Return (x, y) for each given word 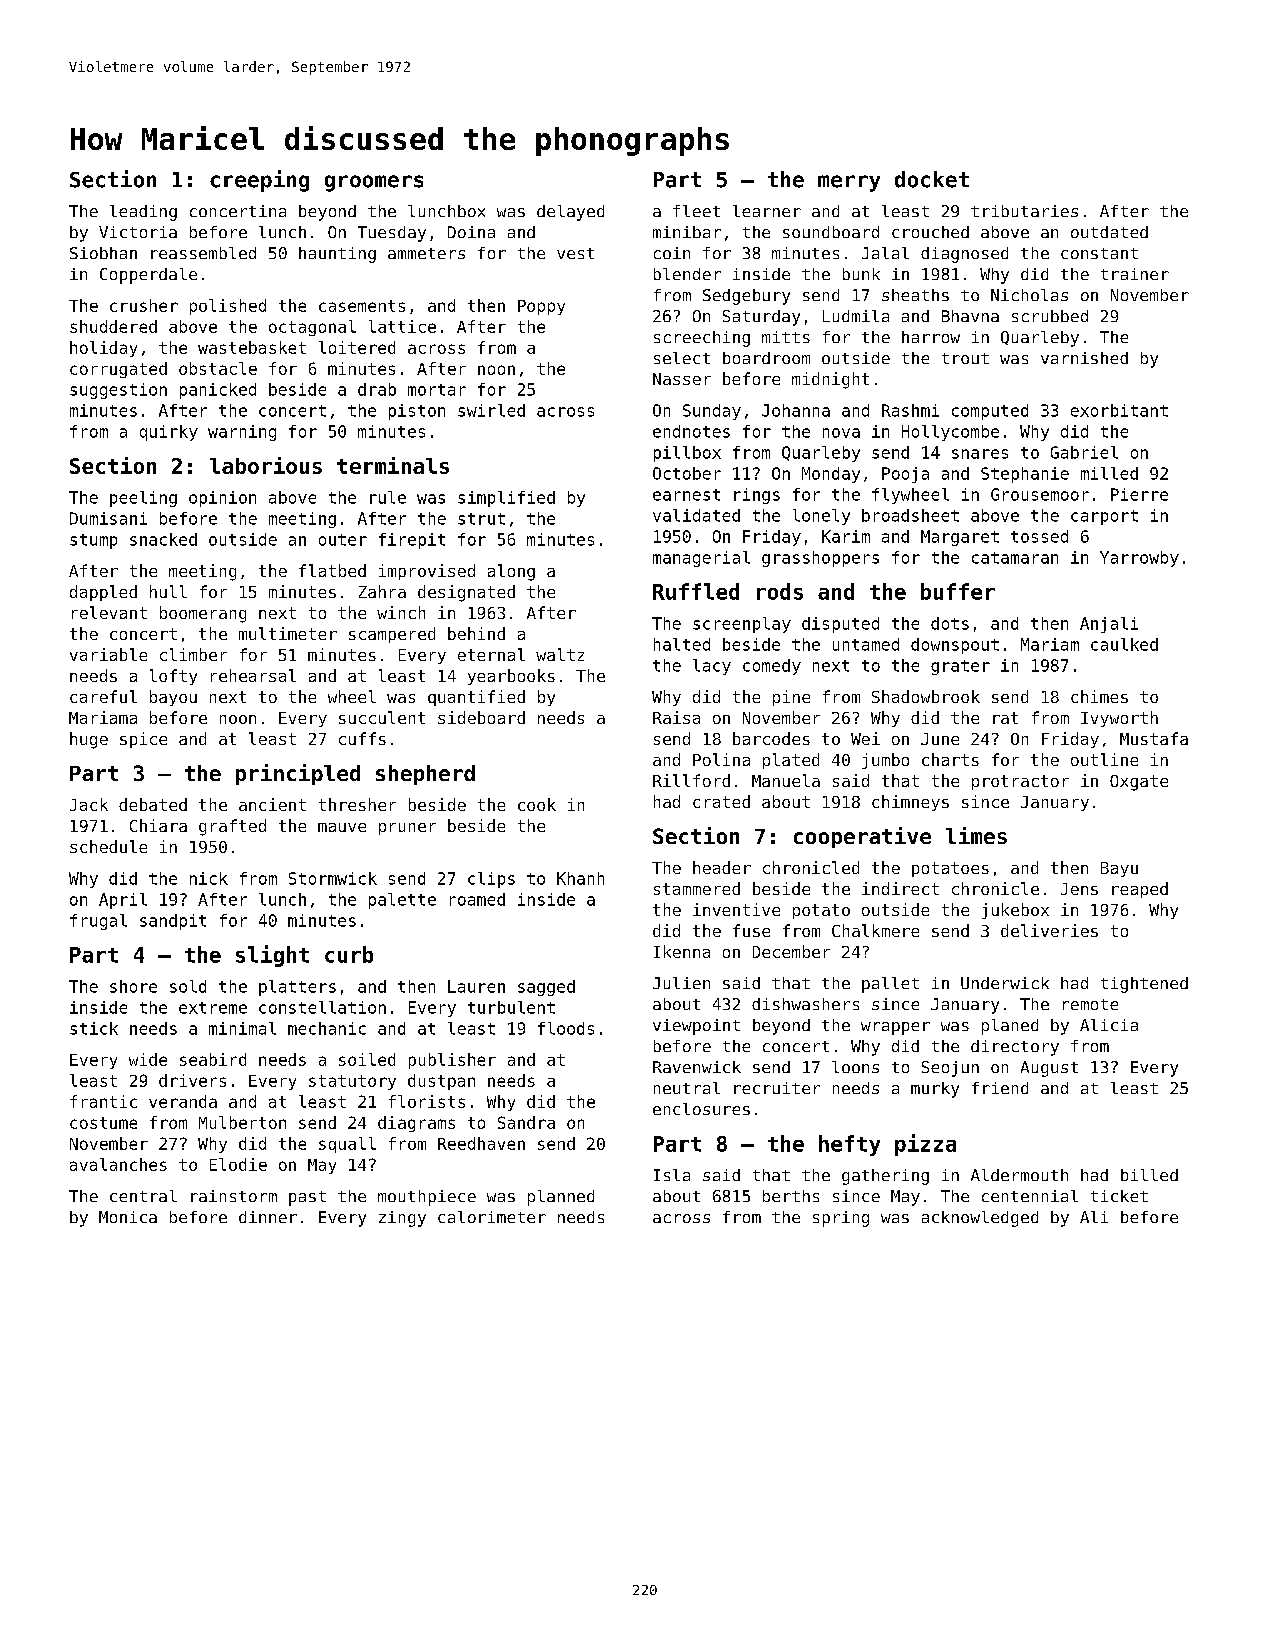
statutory (352, 1082)
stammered (697, 888)
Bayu (1119, 869)
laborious (266, 465)
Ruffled (696, 591)
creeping (259, 181)
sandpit (173, 922)
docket (932, 179)
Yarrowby (1139, 559)
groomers (374, 183)
